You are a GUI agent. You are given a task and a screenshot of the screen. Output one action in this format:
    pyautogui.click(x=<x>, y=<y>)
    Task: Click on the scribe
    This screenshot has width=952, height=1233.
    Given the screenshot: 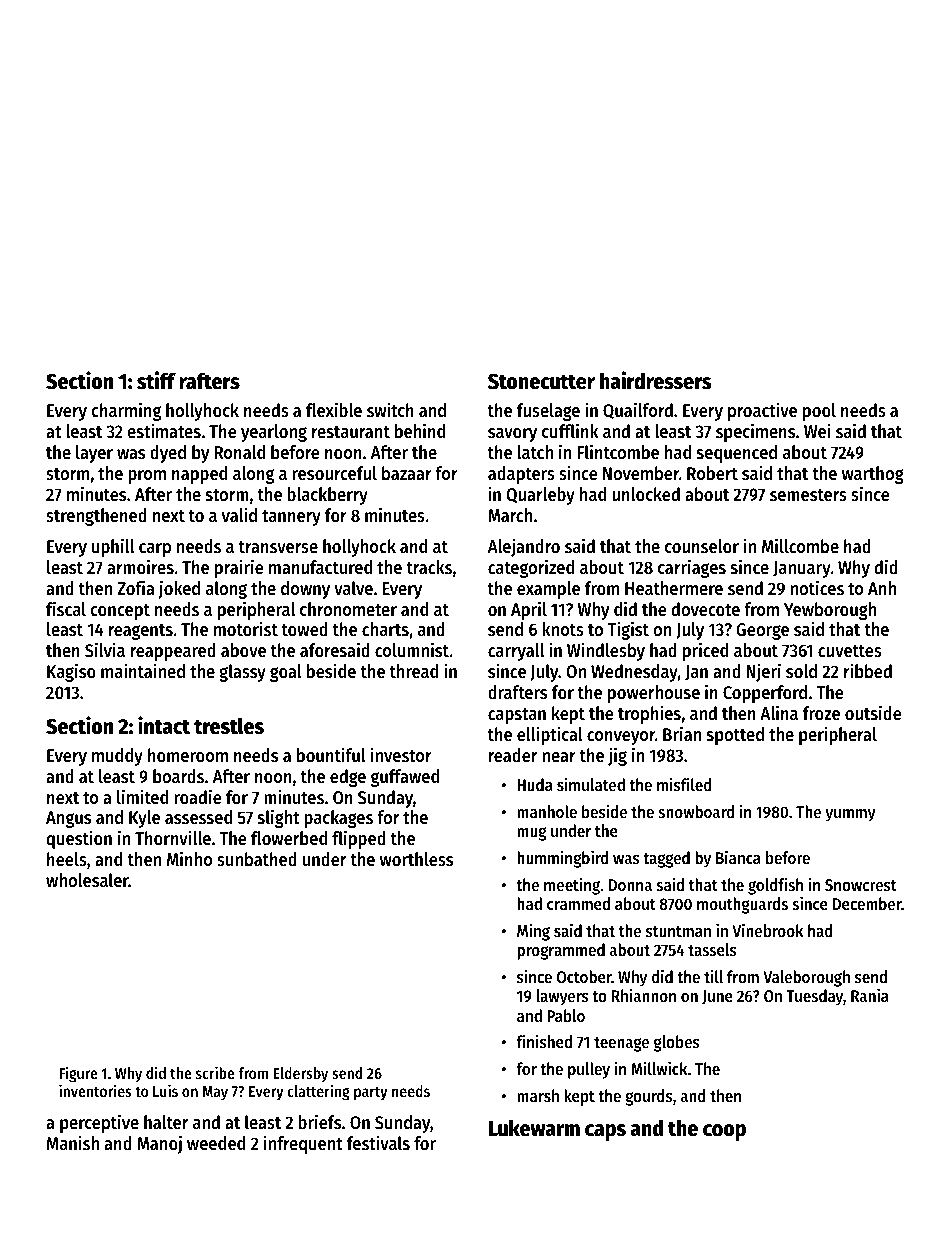 What is the action you would take?
    pyautogui.click(x=215, y=1072)
